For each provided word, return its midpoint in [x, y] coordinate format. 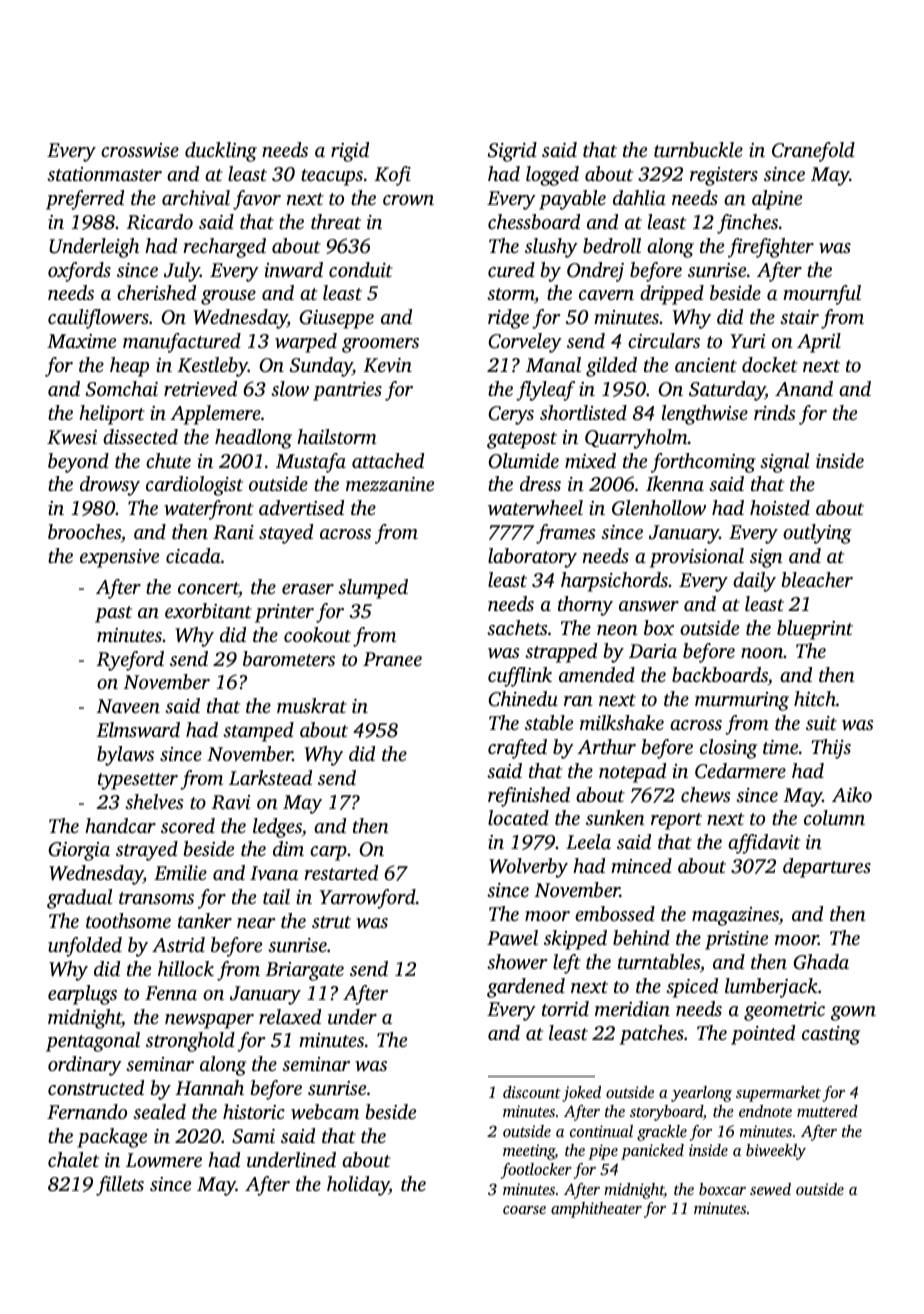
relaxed [290, 1016]
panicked [652, 1152]
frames [565, 534]
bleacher [817, 579]
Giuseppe [336, 319]
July [182, 272]
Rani [233, 532]
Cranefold [813, 152]
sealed [159, 1111]
